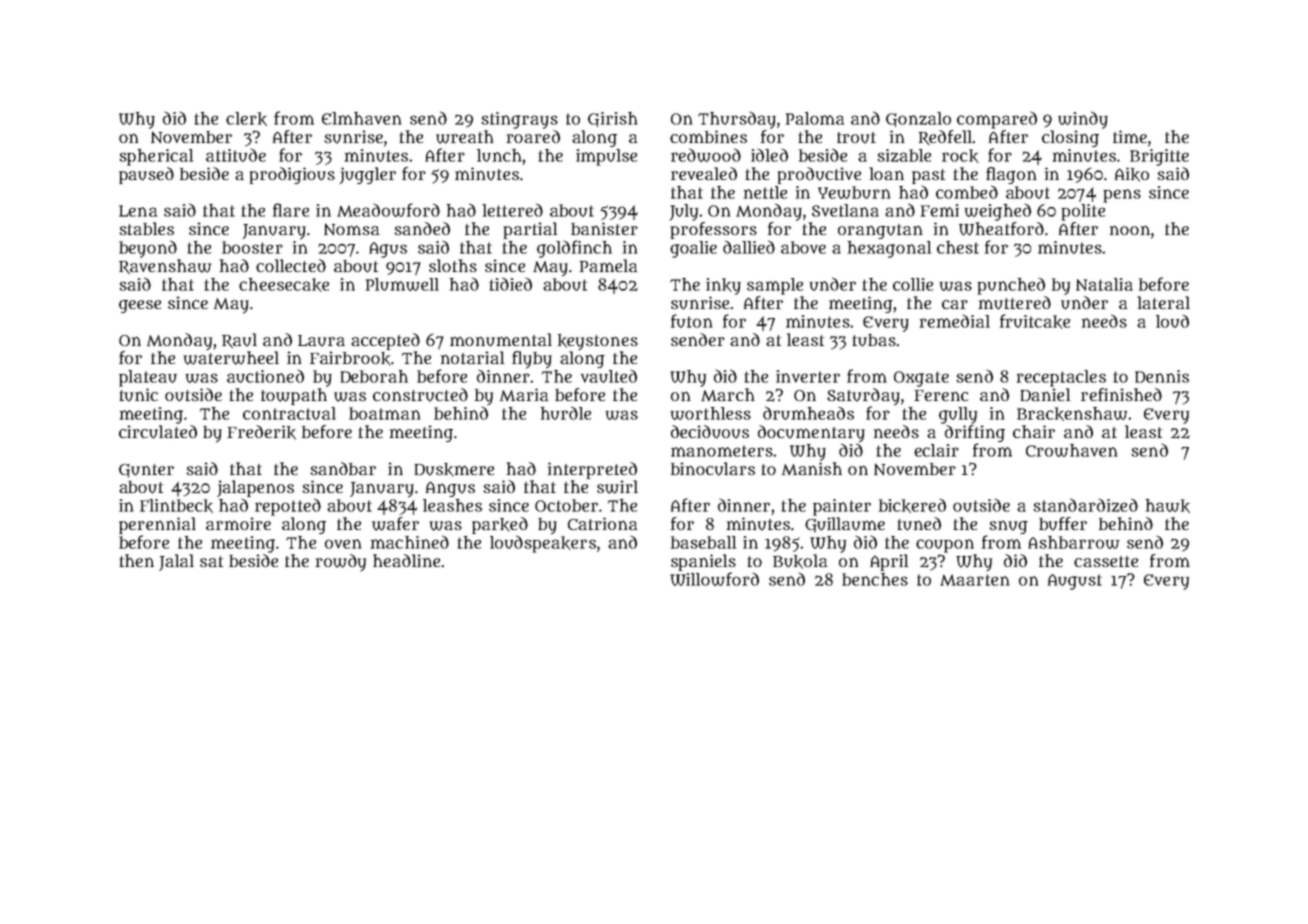 The height and width of the screenshot is (924, 1308). I want to click on time, so click(1130, 136).
